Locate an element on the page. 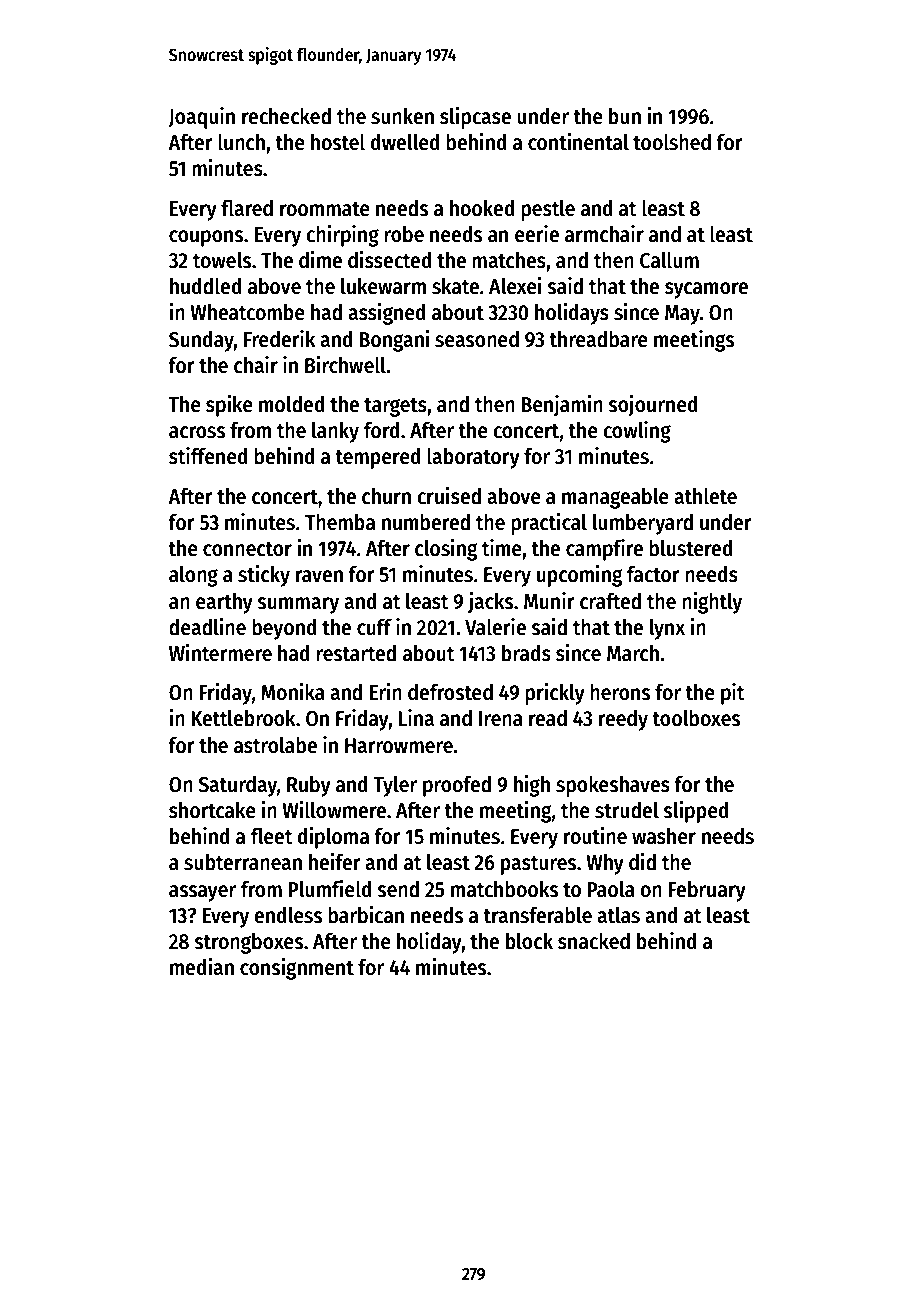 The height and width of the document is (1311, 924). rechecked is located at coordinates (286, 116).
